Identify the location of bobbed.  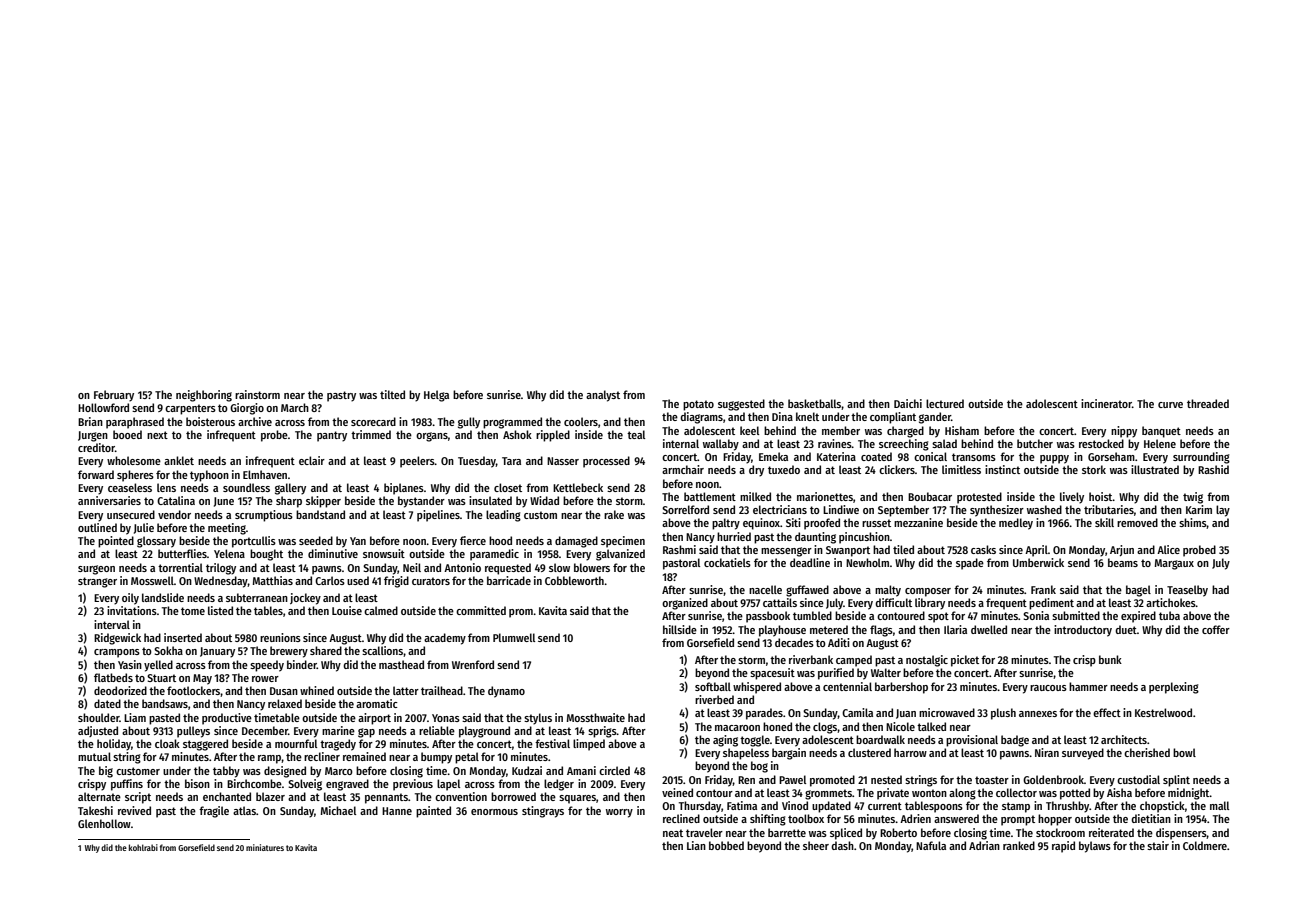
(726, 845).
